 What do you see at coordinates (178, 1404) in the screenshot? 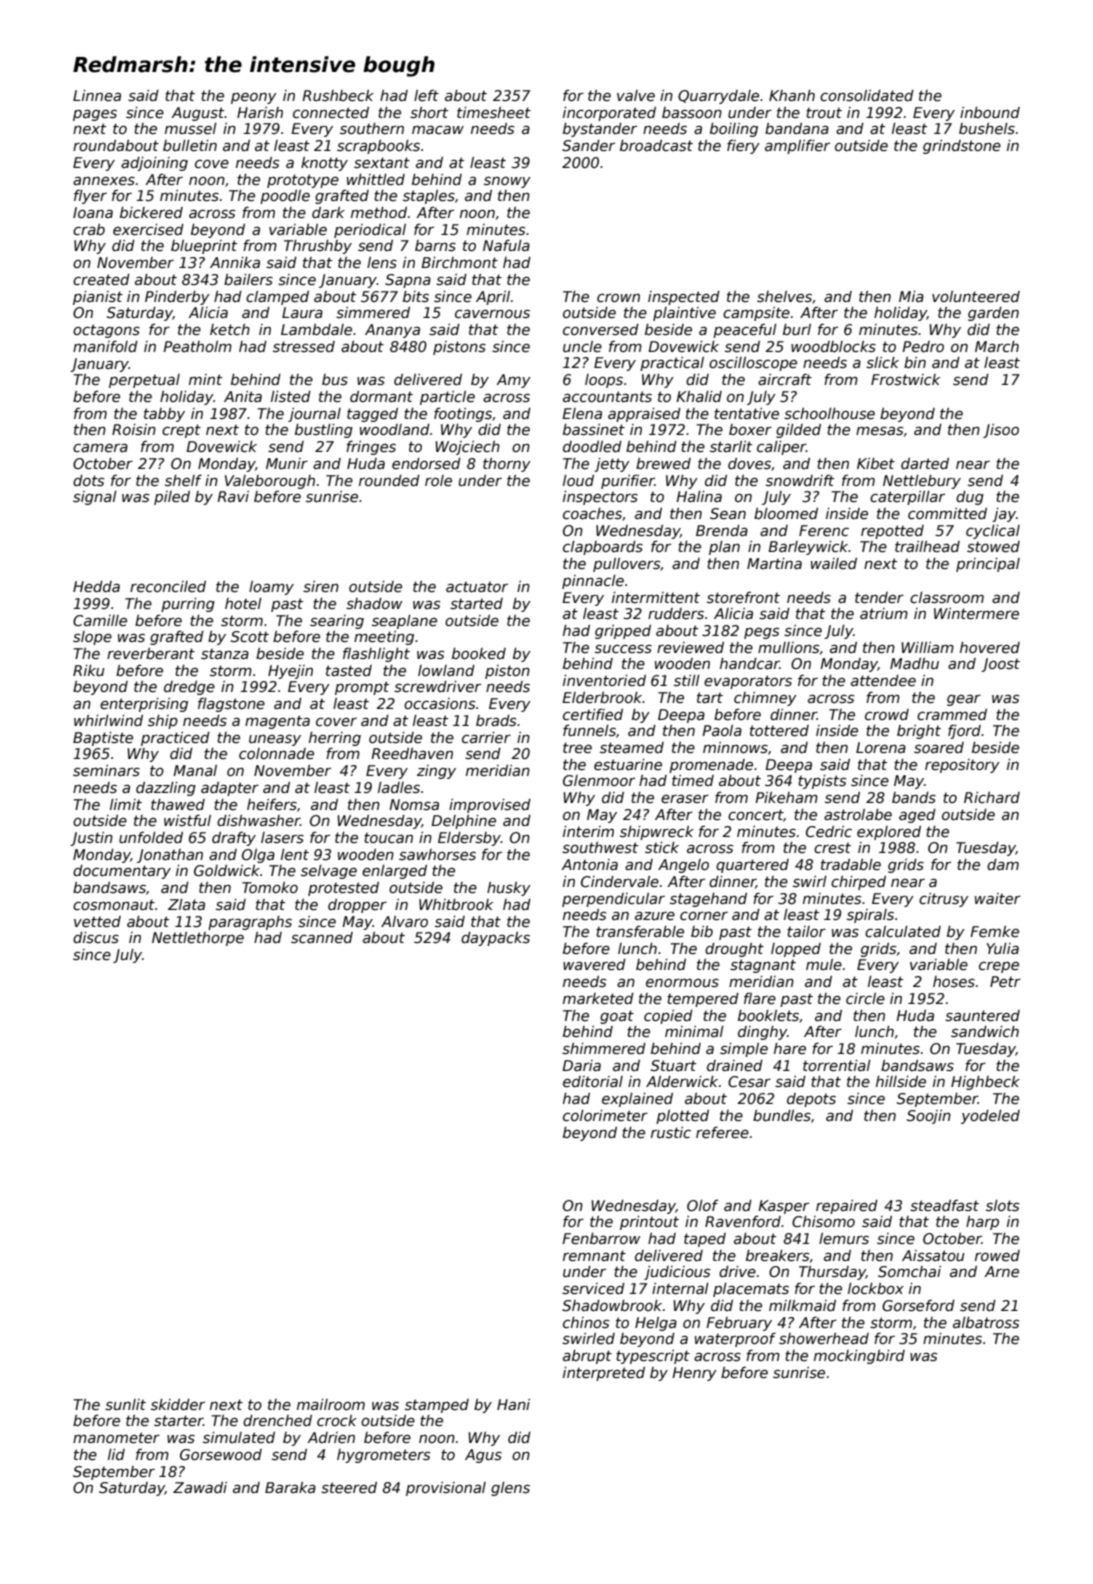
I see `skidder` at bounding box center [178, 1404].
